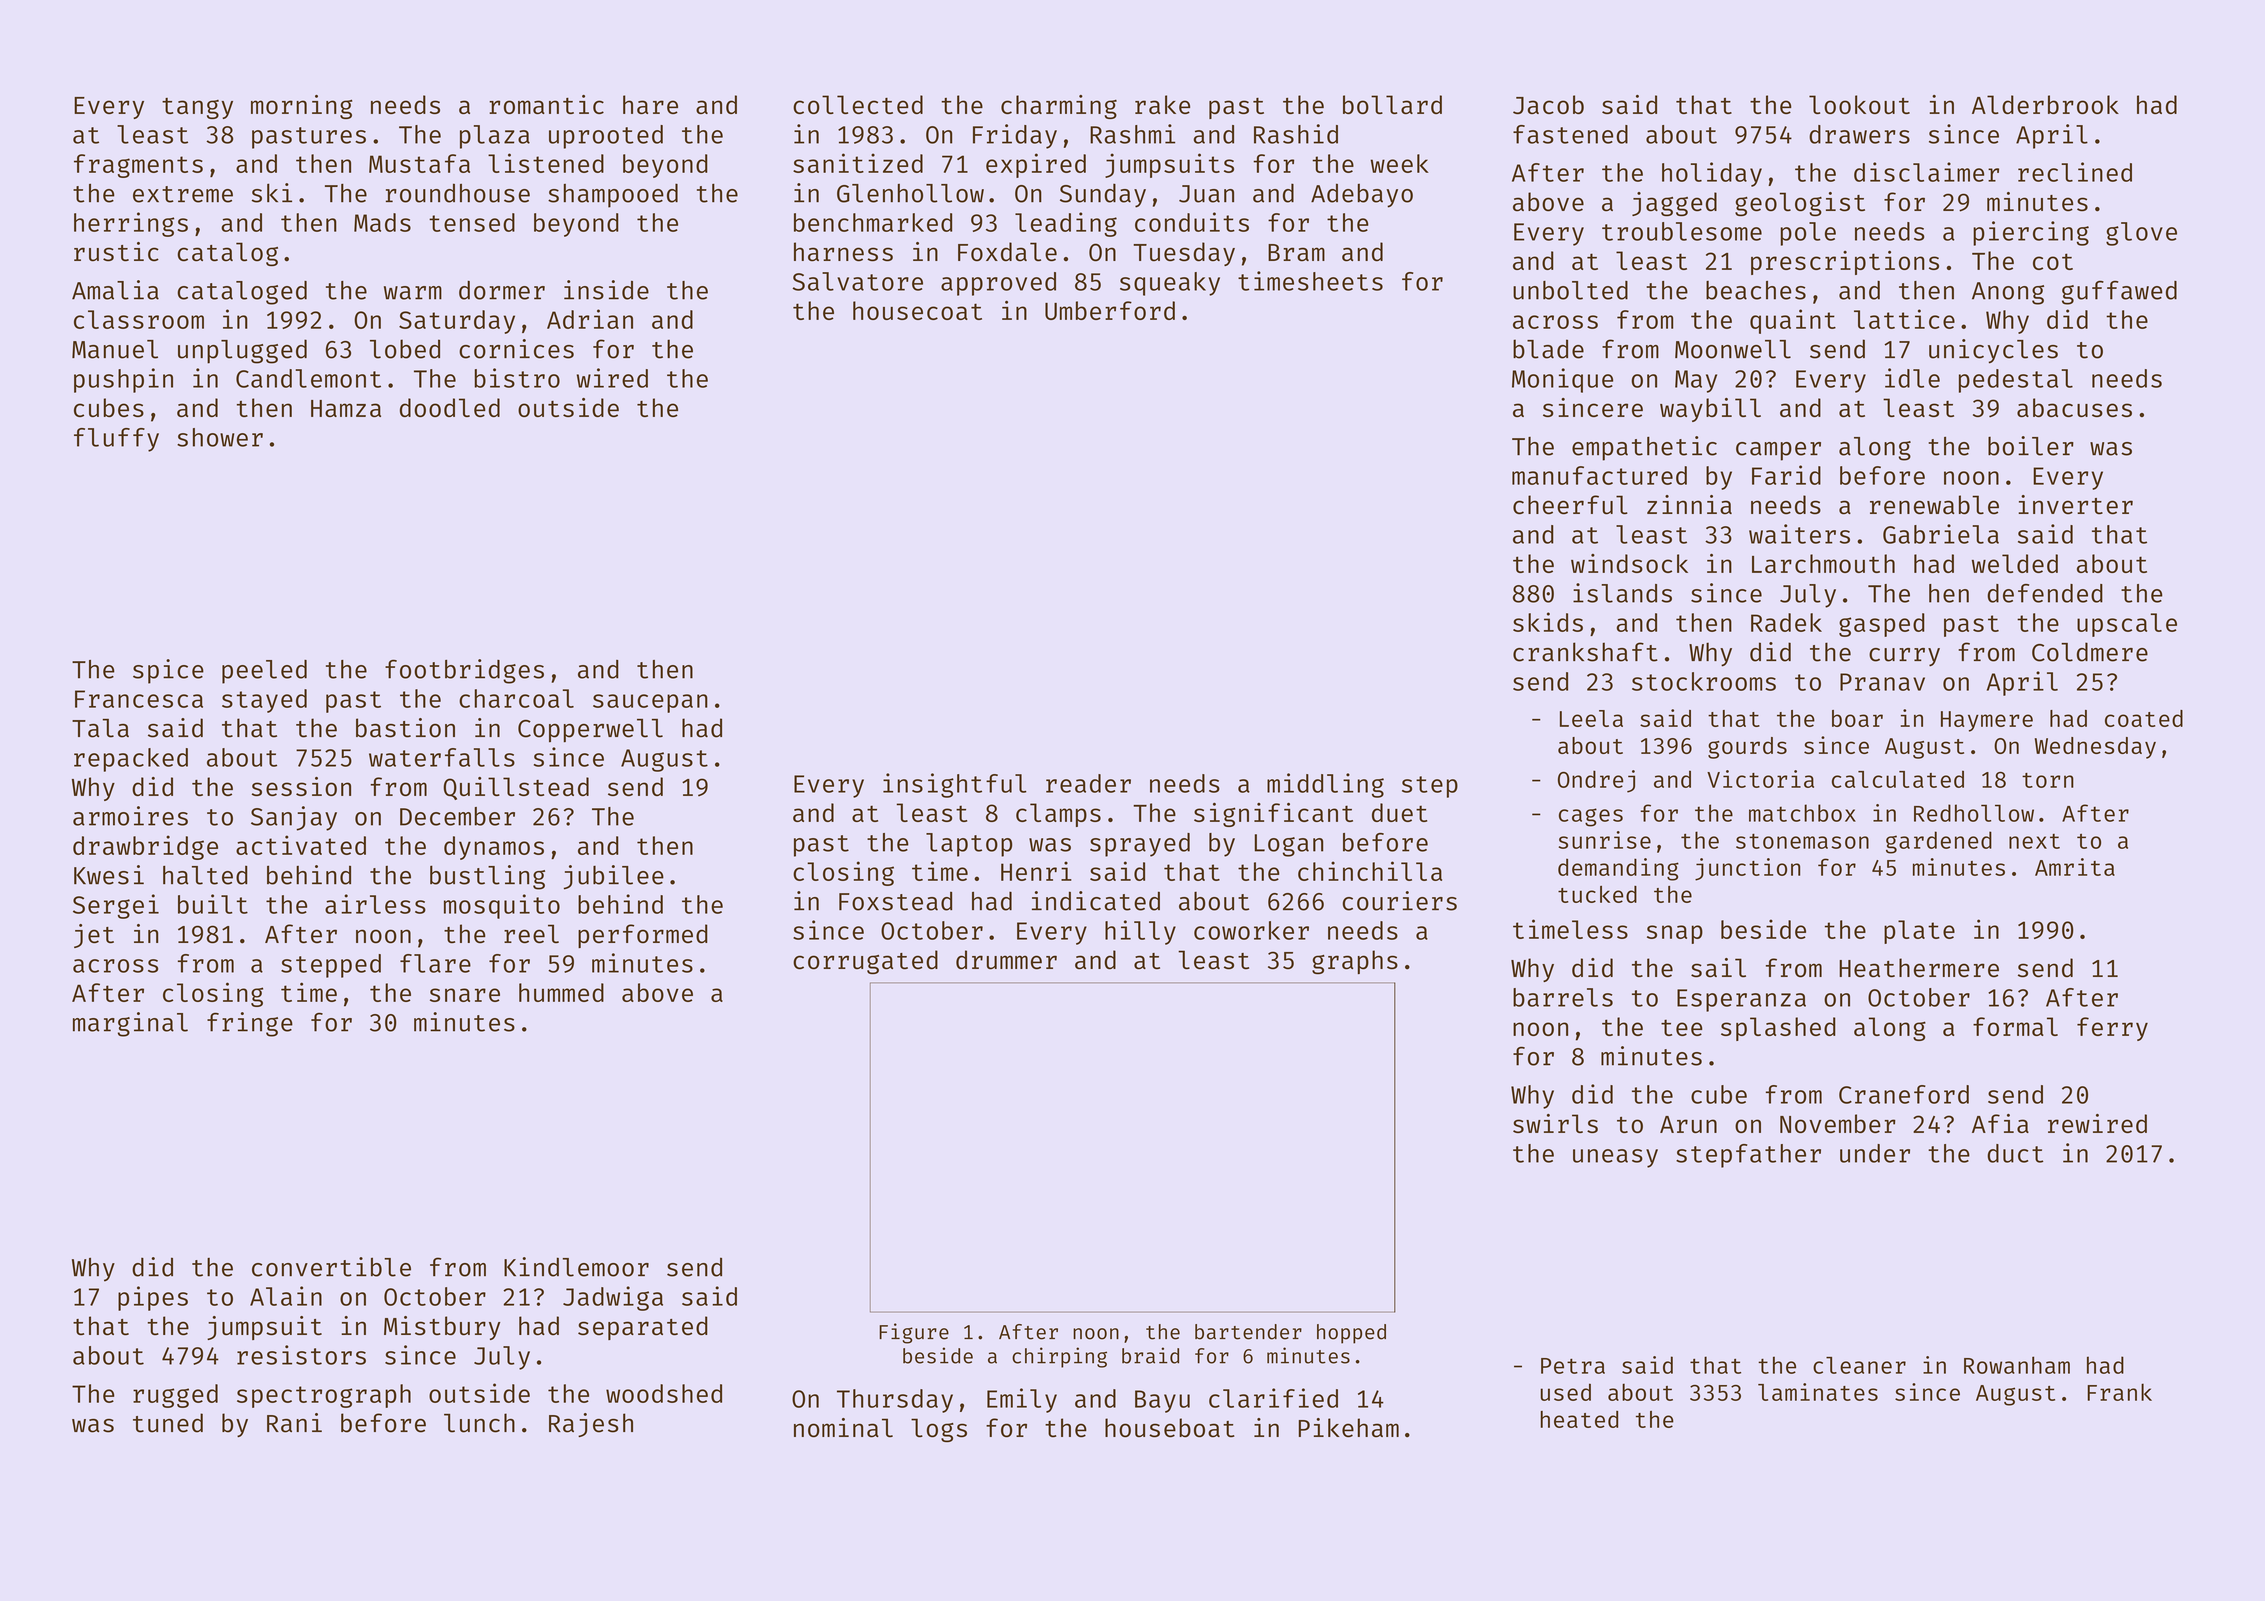 Image resolution: width=2265 pixels, height=1601 pixels. I want to click on saucepan, so click(650, 703).
